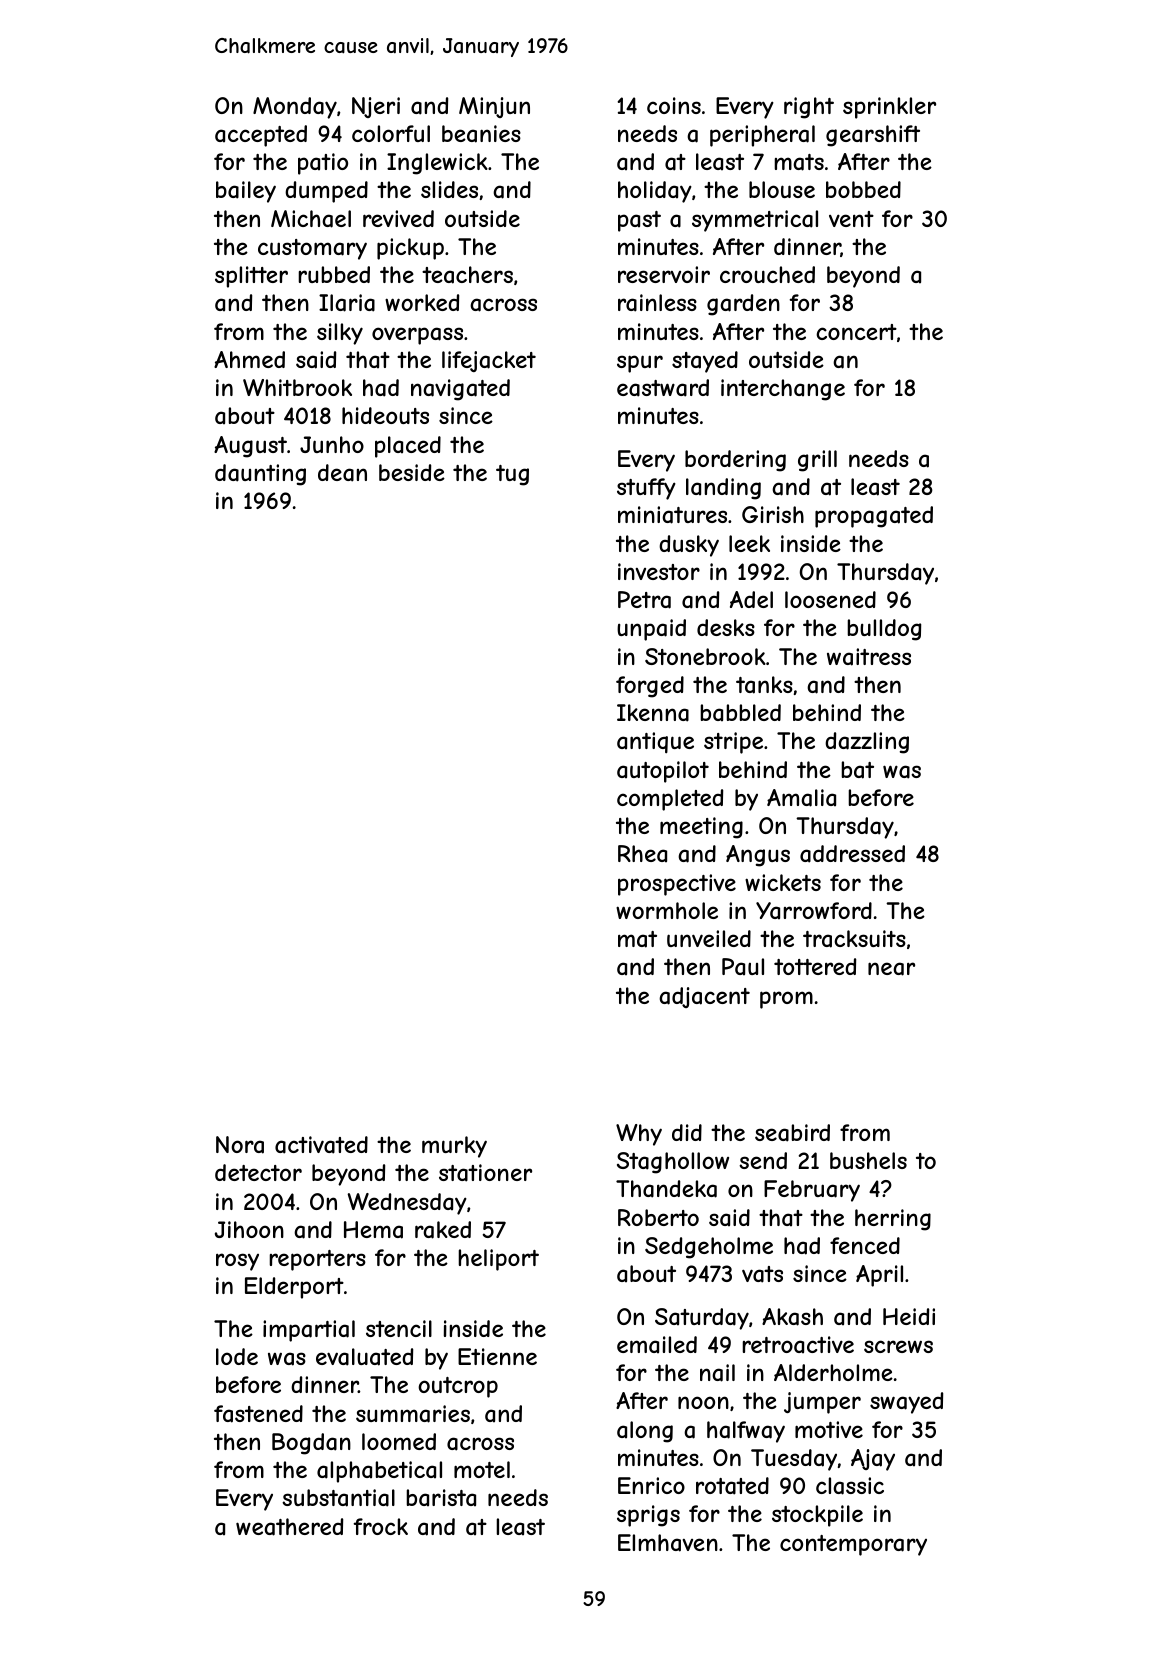 Image resolution: width=1165 pixels, height=1654 pixels. What do you see at coordinates (874, 517) in the document?
I see `propagated` at bounding box center [874, 517].
